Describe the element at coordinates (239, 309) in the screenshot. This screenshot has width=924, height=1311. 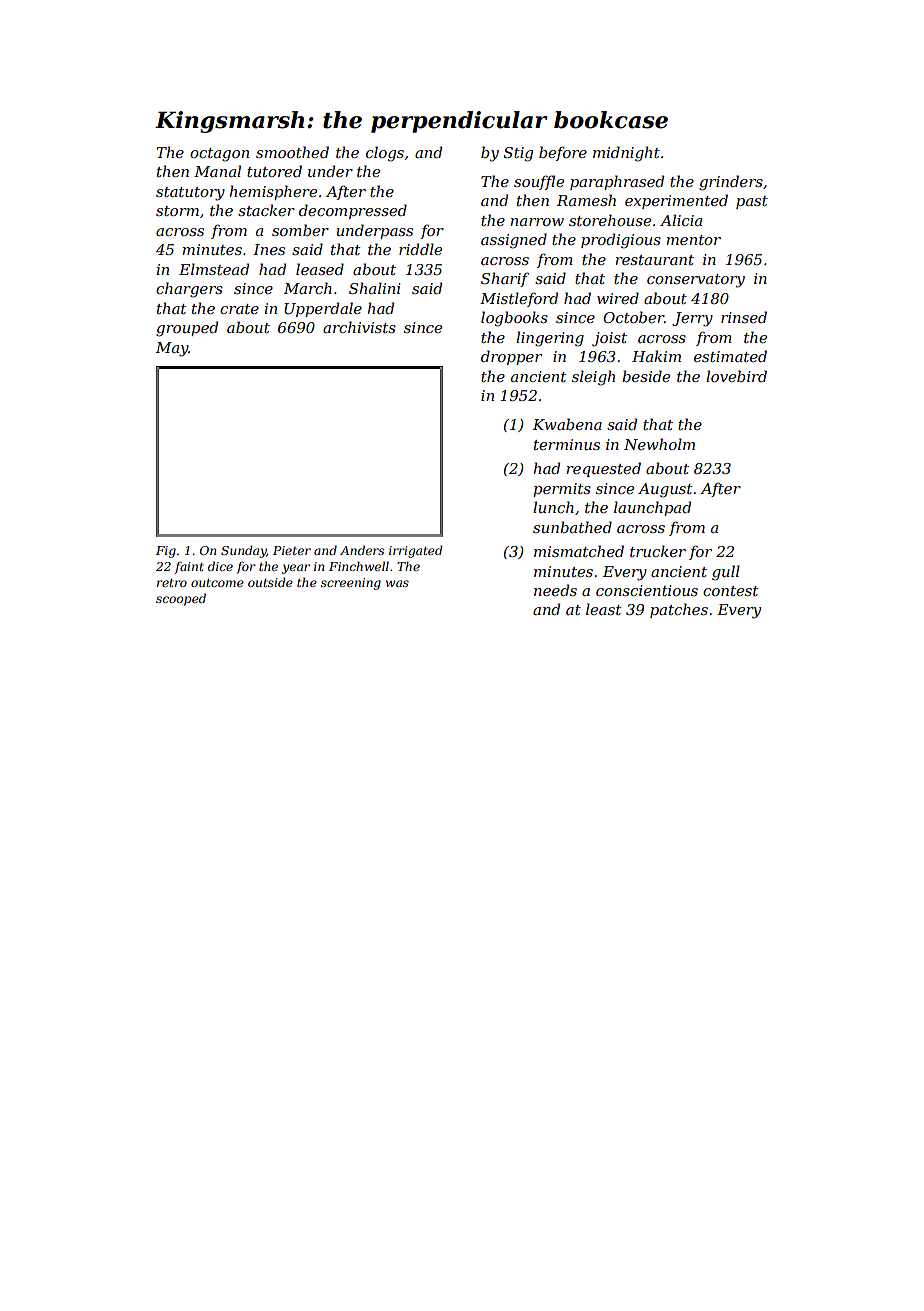
I see `crate` at that location.
